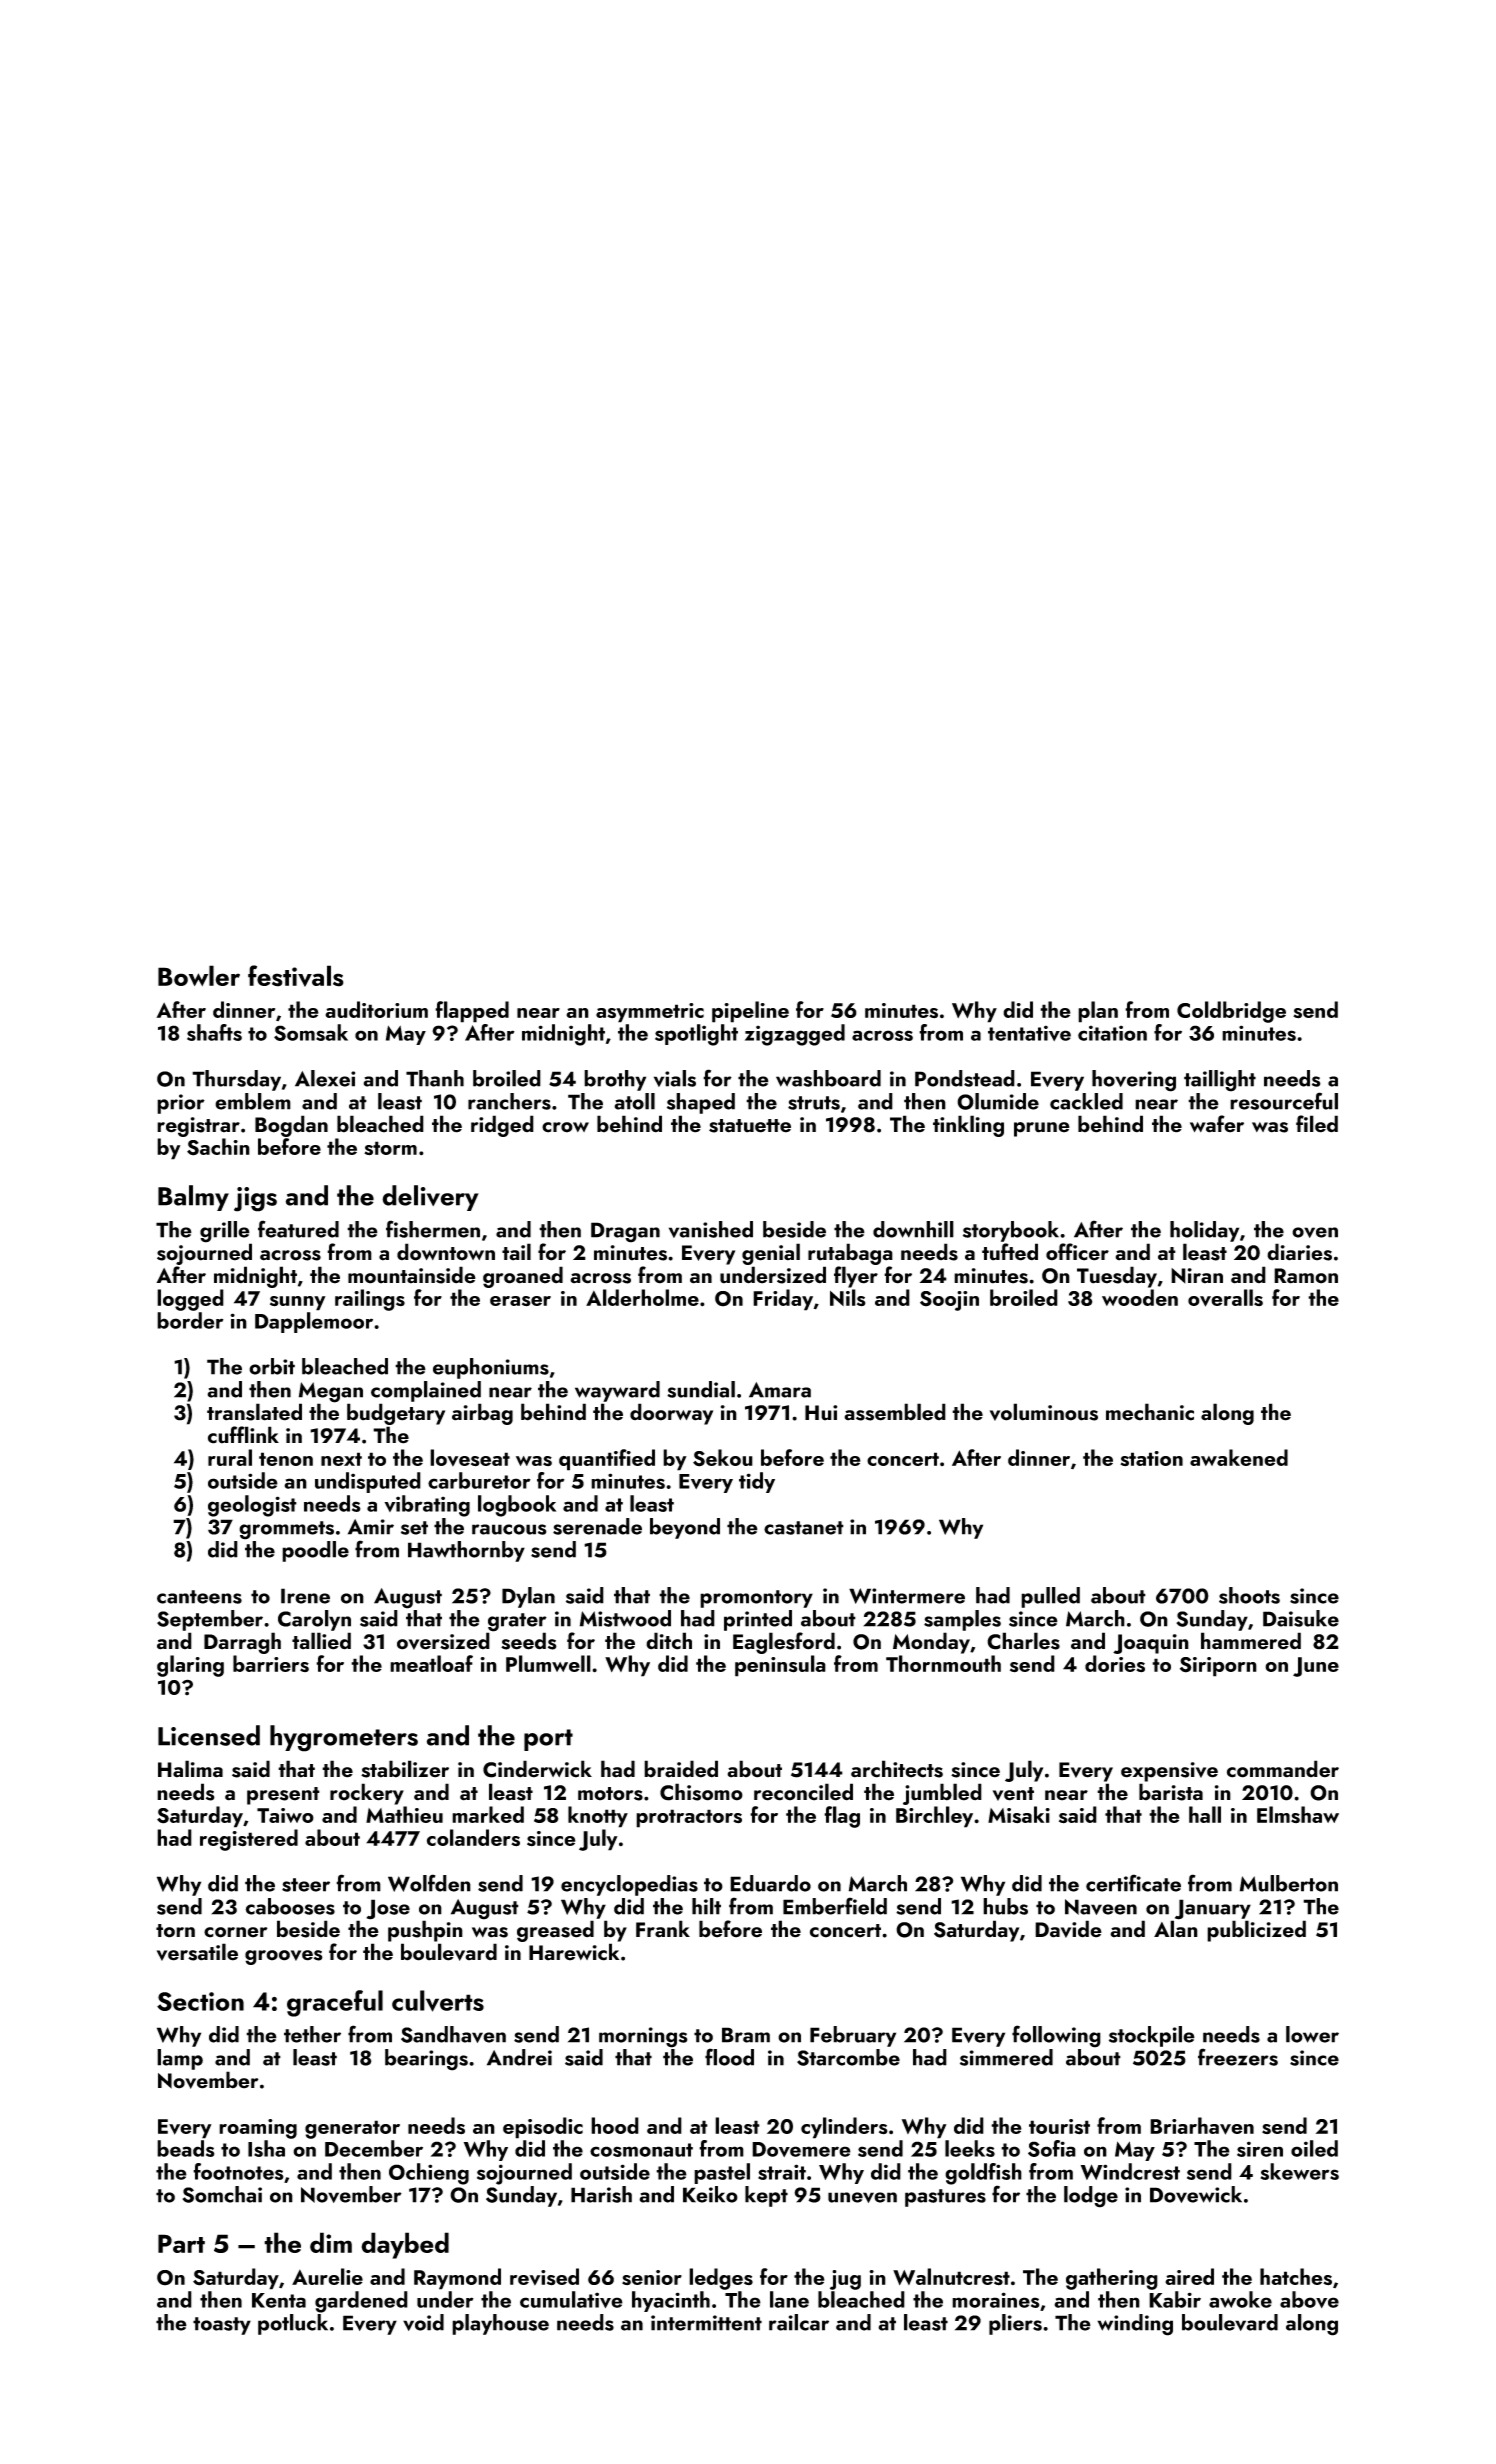 The width and height of the screenshot is (1496, 2464). I want to click on pulled, so click(1050, 1597).
